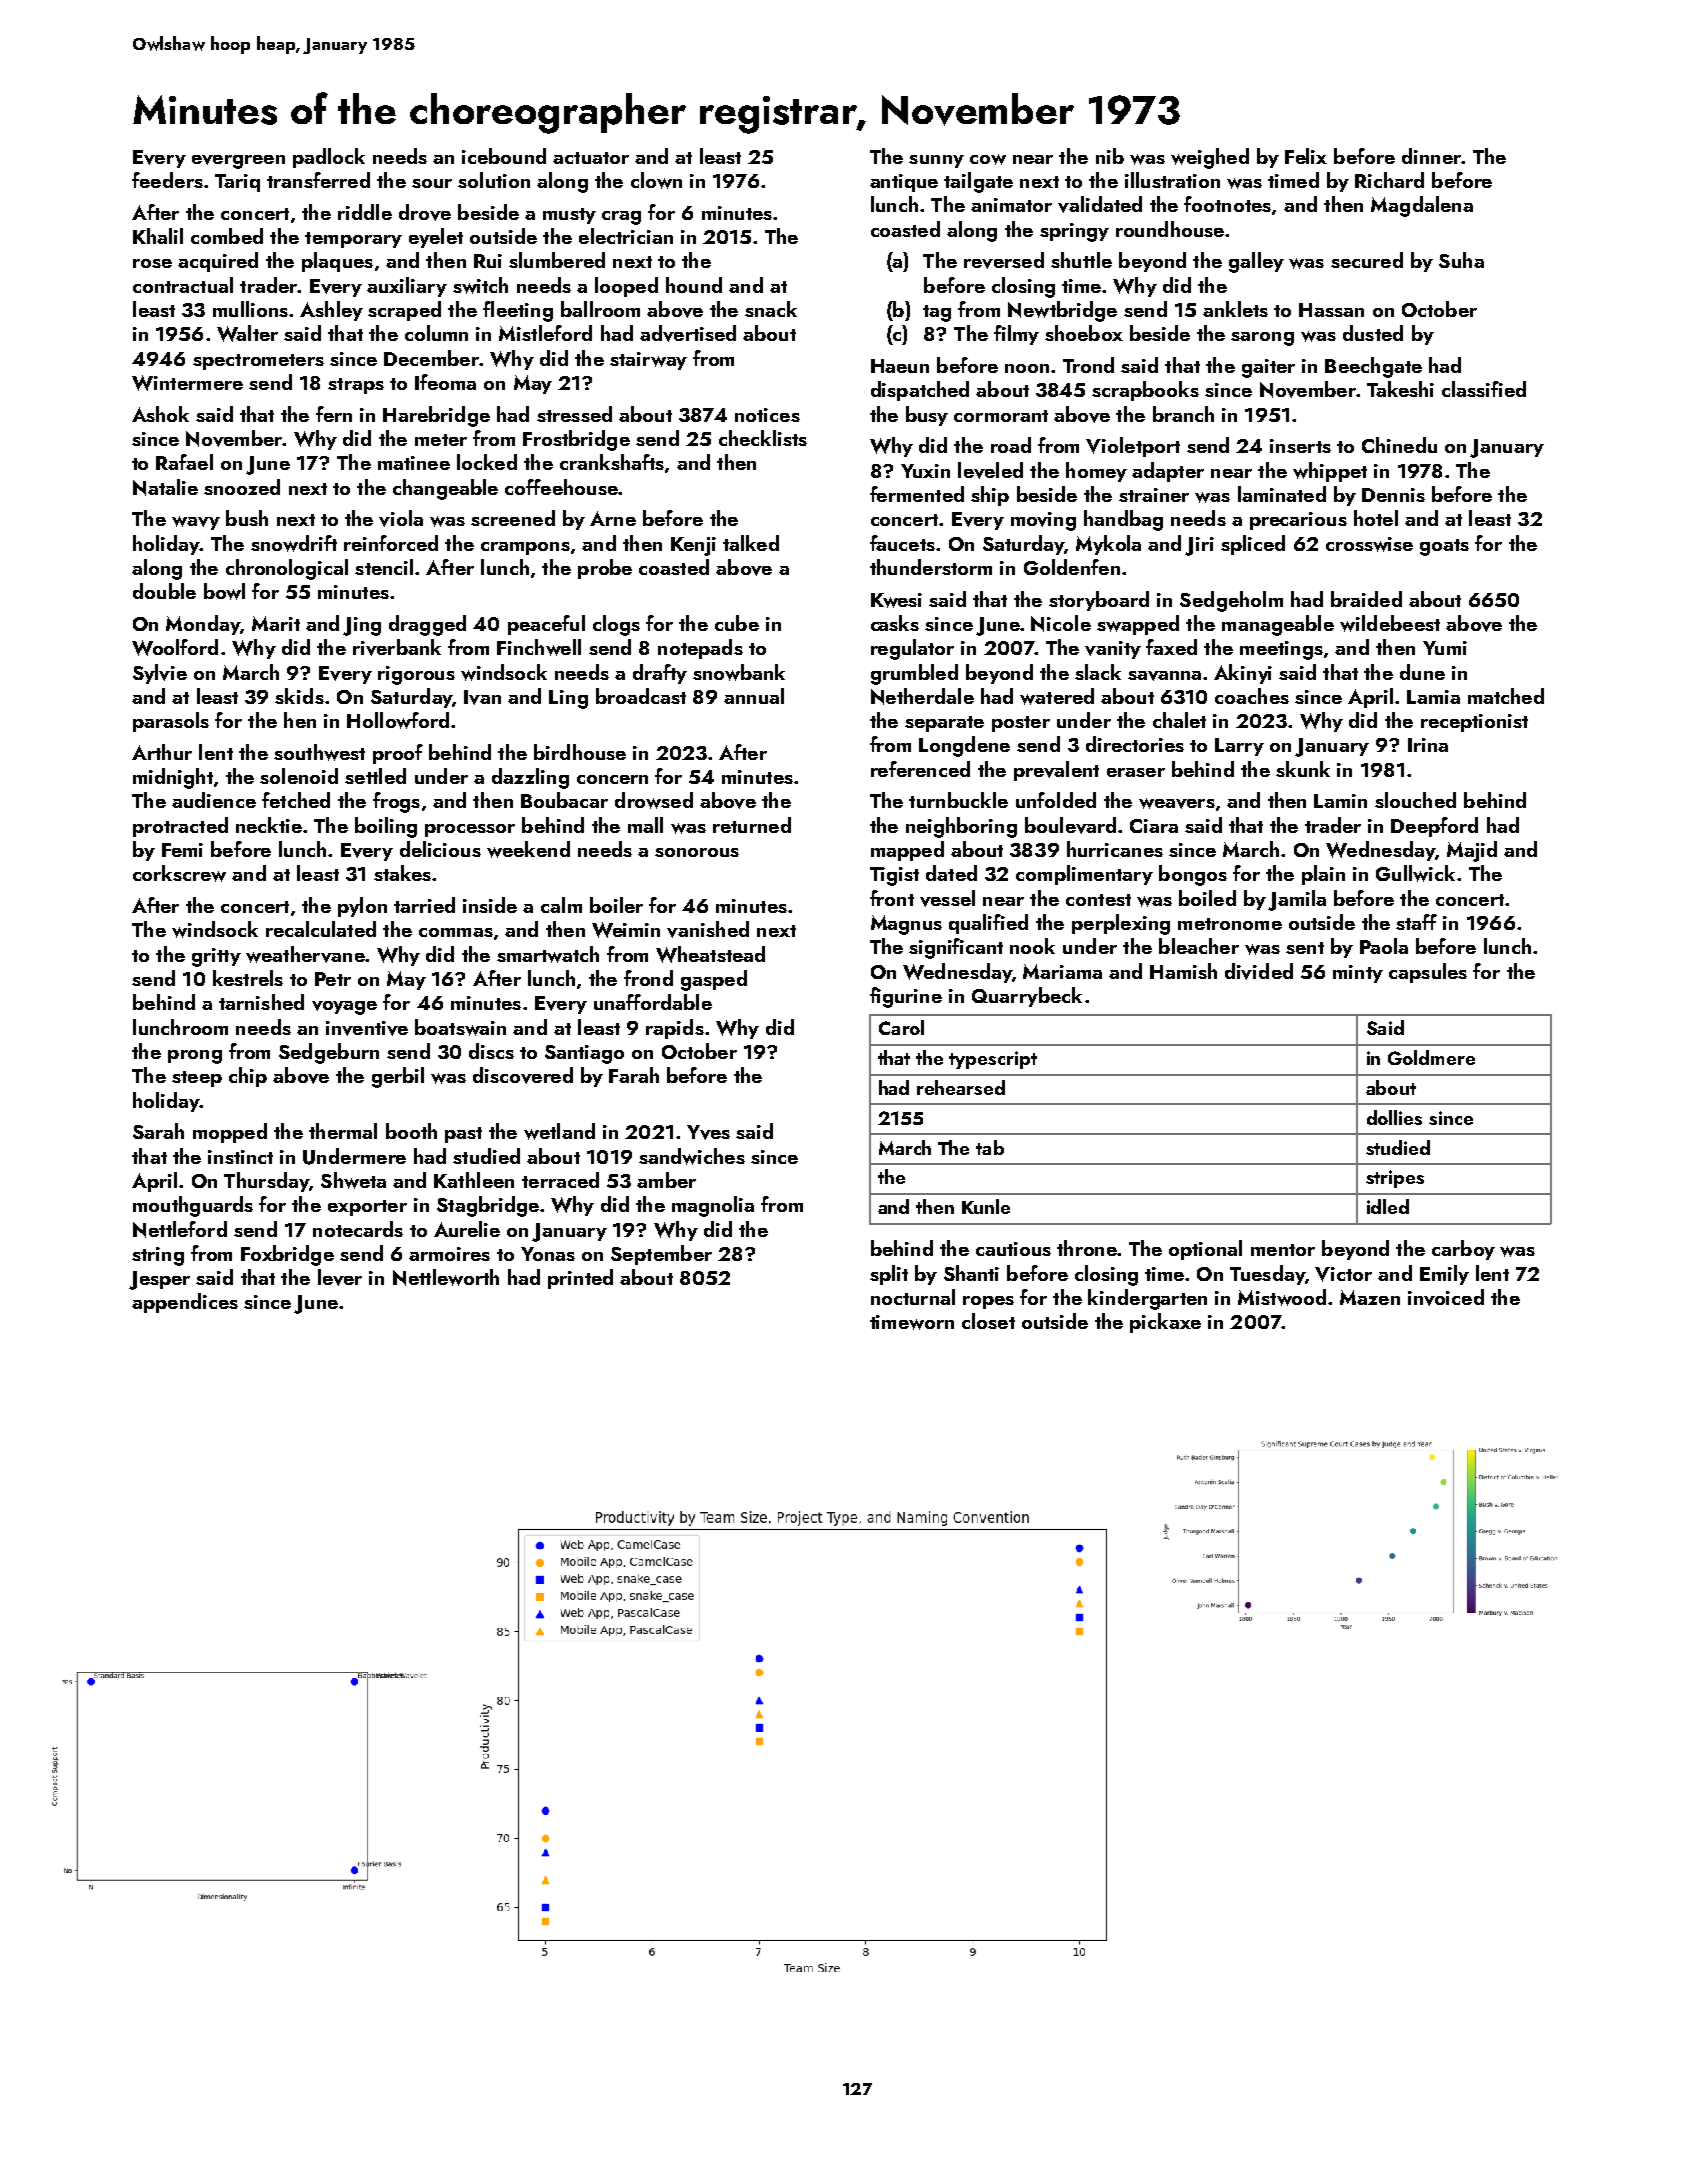  Describe the element at coordinates (1032, 946) in the image. I see `nook` at that location.
